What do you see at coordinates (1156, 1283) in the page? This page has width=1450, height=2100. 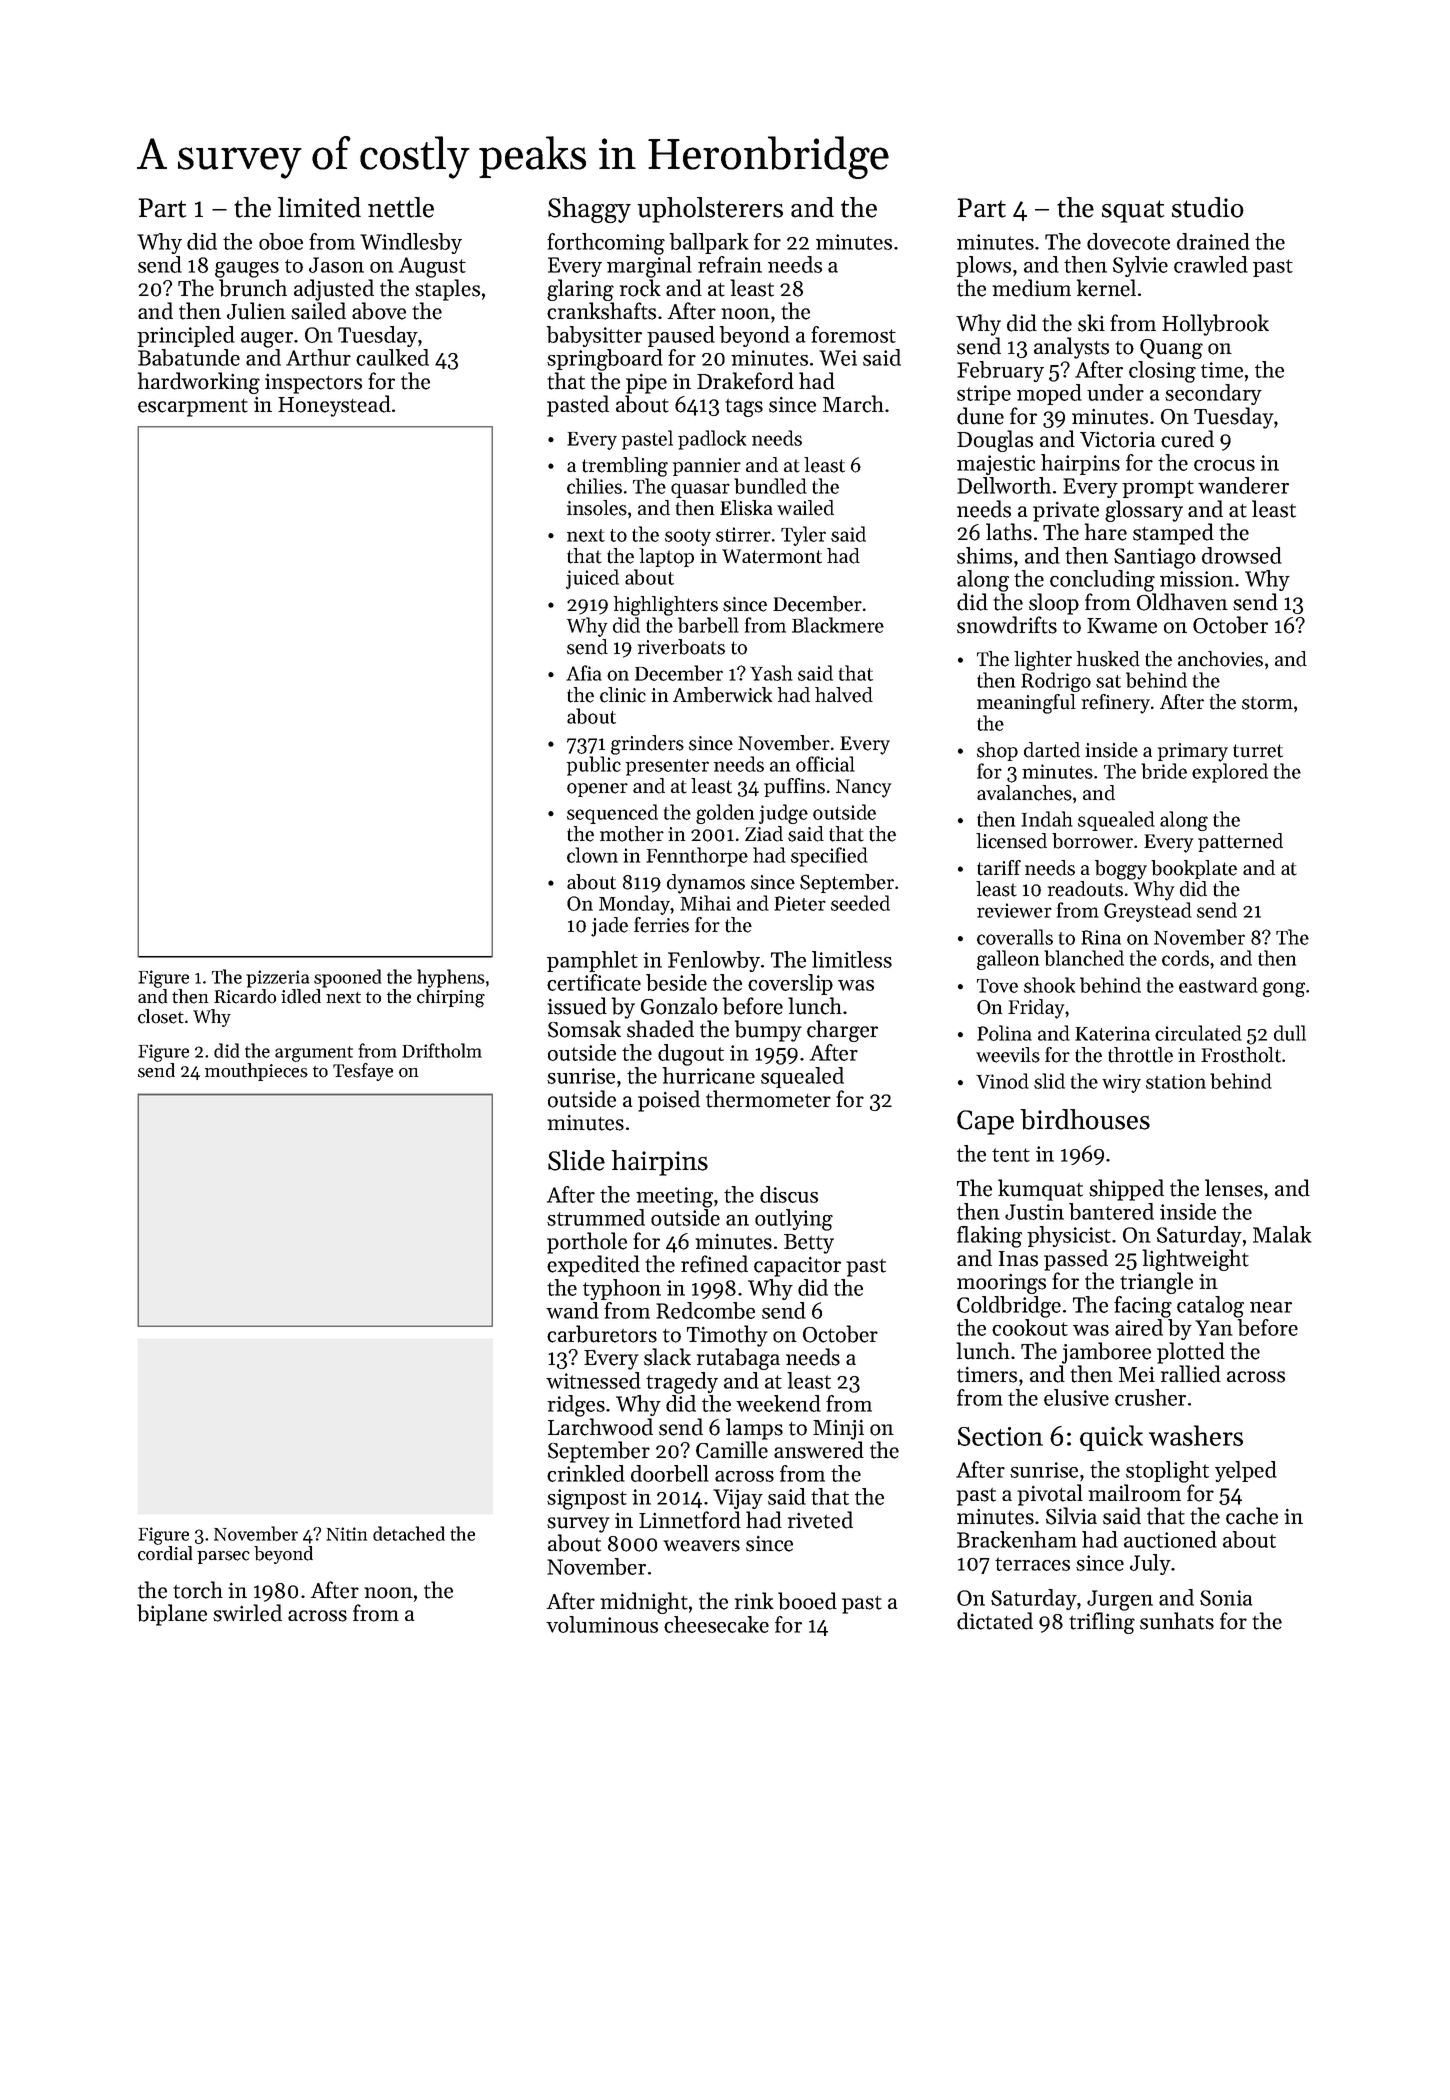 I see `triangle` at bounding box center [1156, 1283].
